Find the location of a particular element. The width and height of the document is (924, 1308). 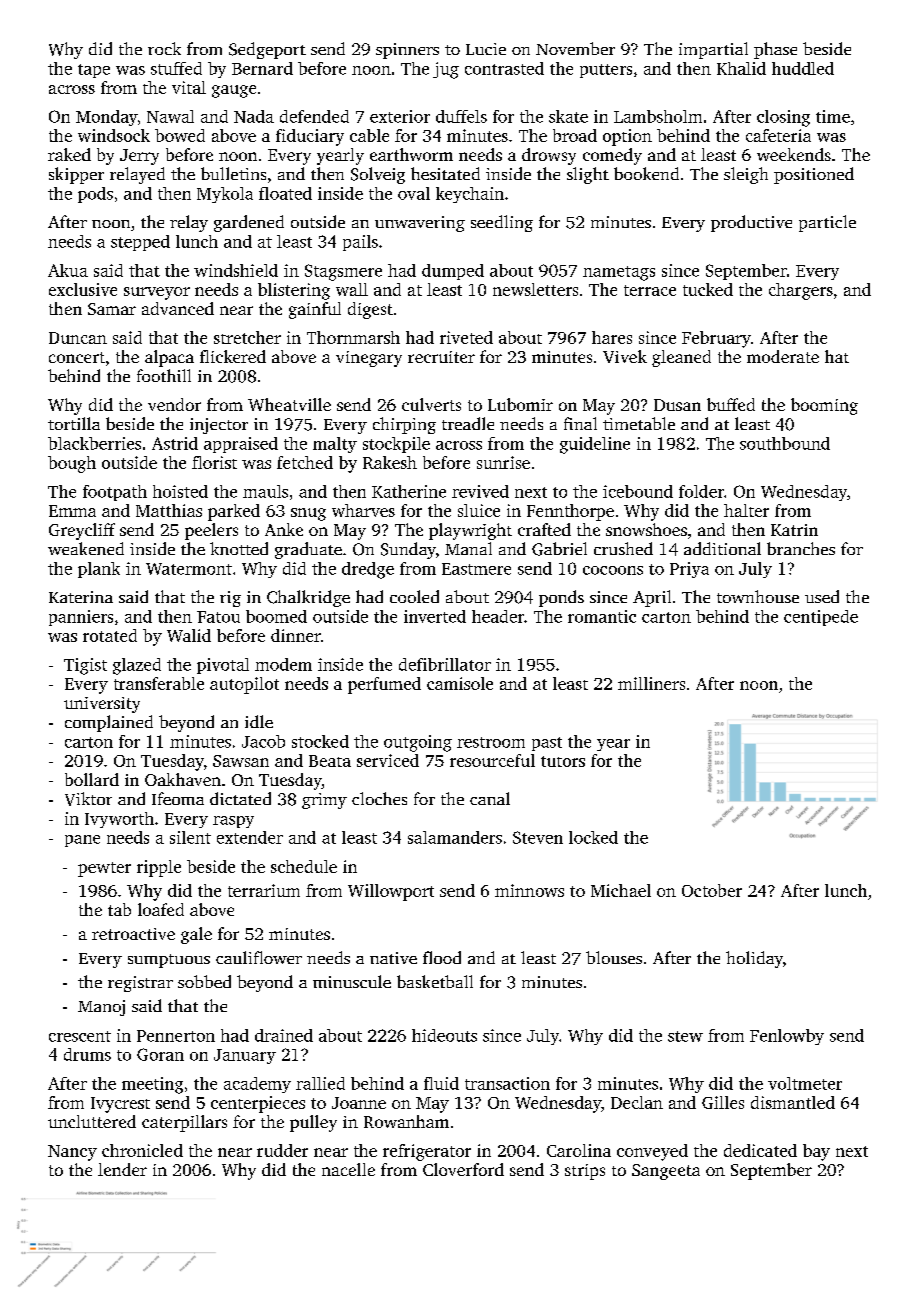

Sangeeta is located at coordinates (666, 1172).
